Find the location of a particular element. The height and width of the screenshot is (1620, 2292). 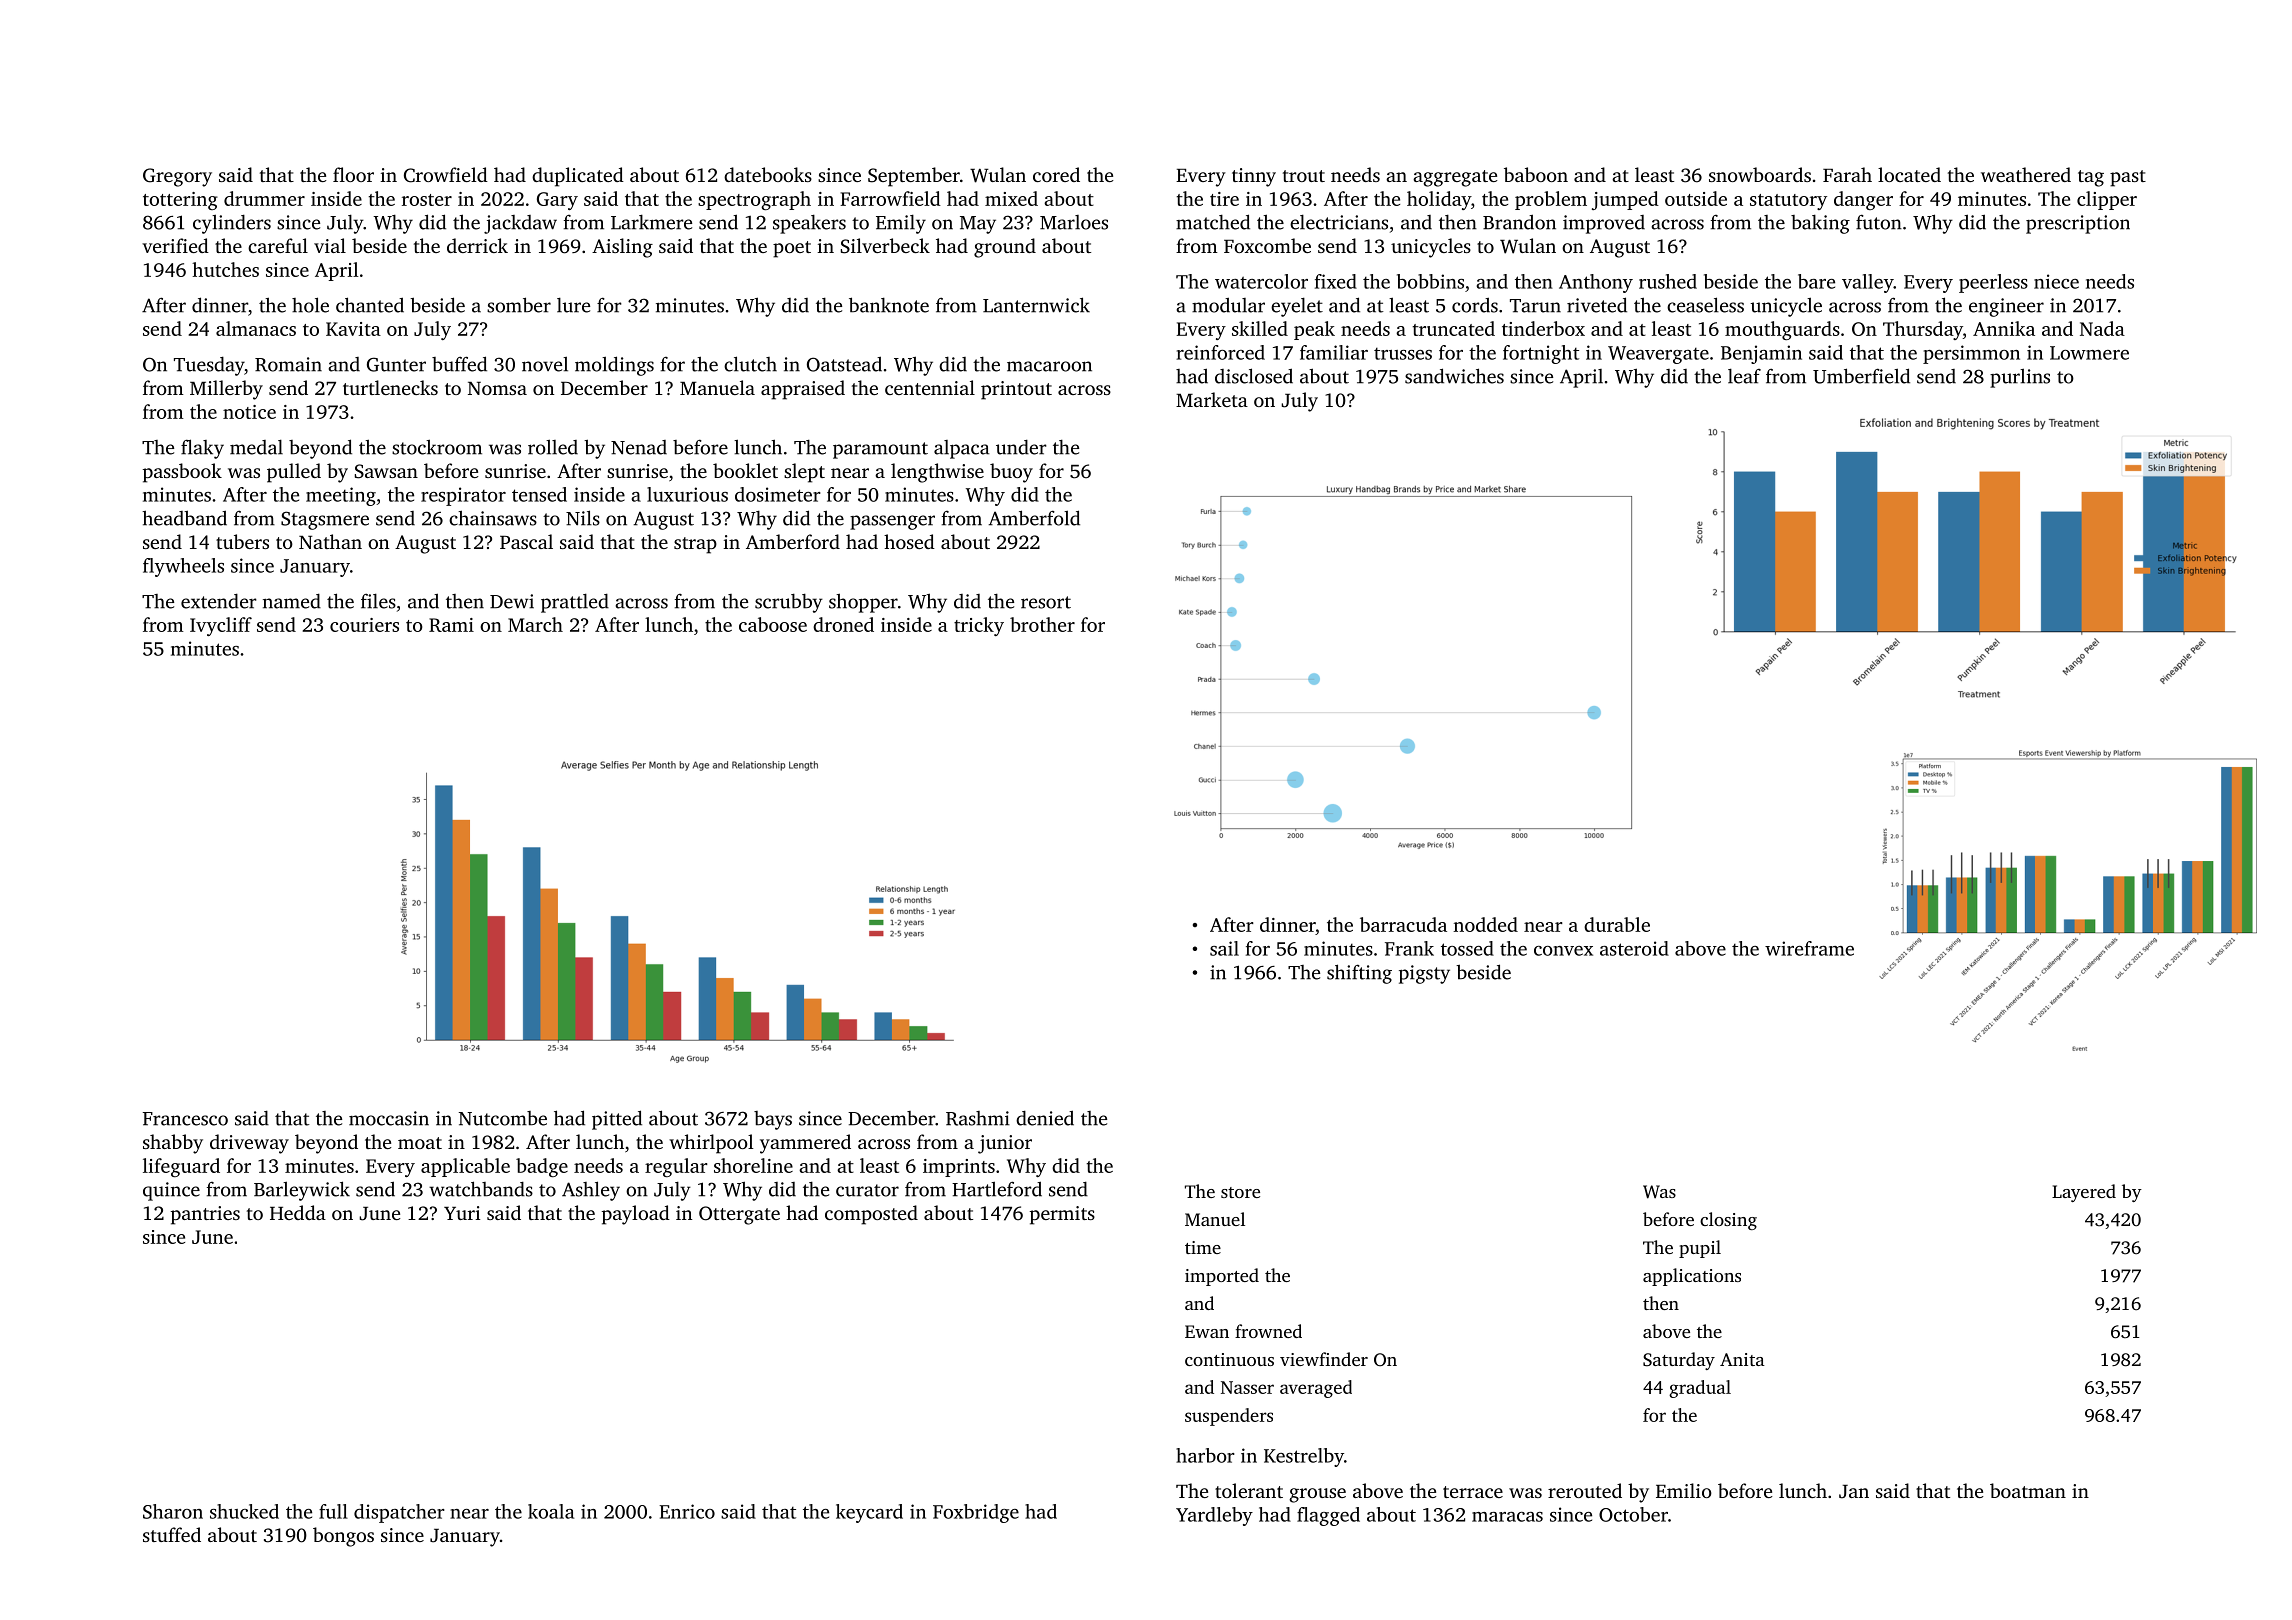

past is located at coordinates (2128, 178).
